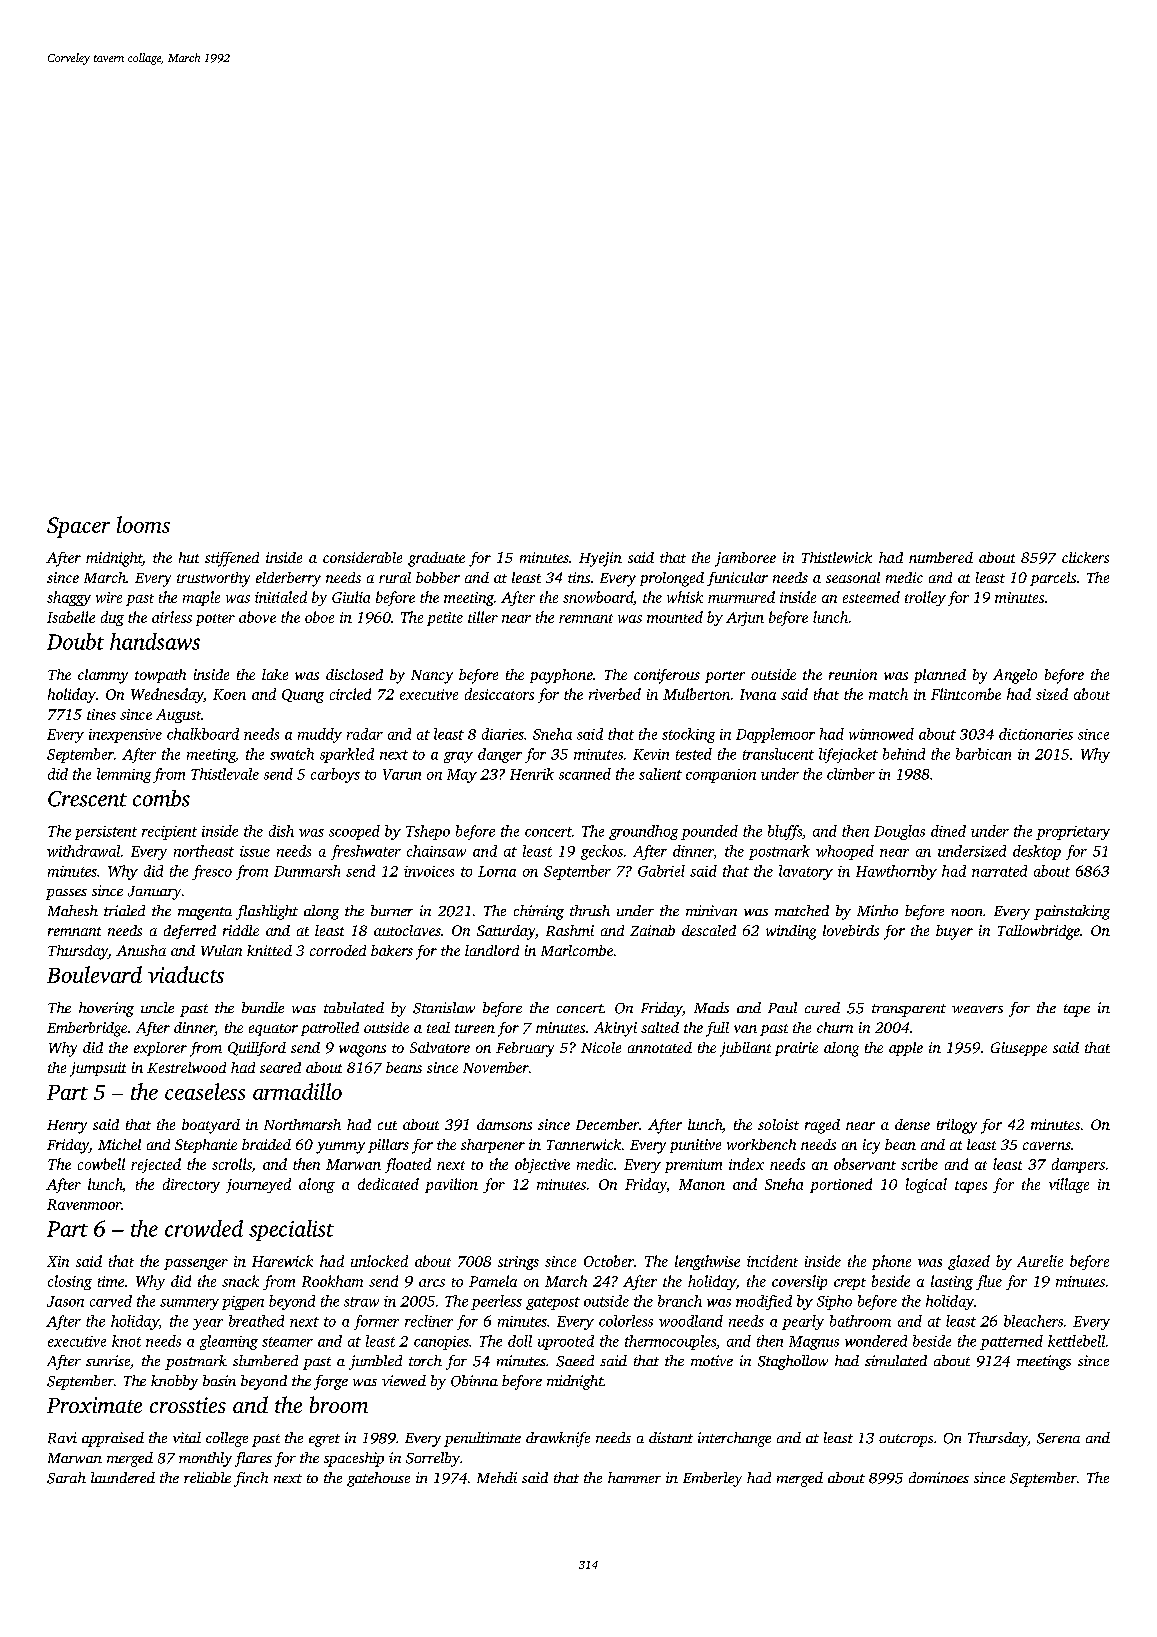 The width and height of the screenshot is (1157, 1637). I want to click on branch, so click(680, 1301).
